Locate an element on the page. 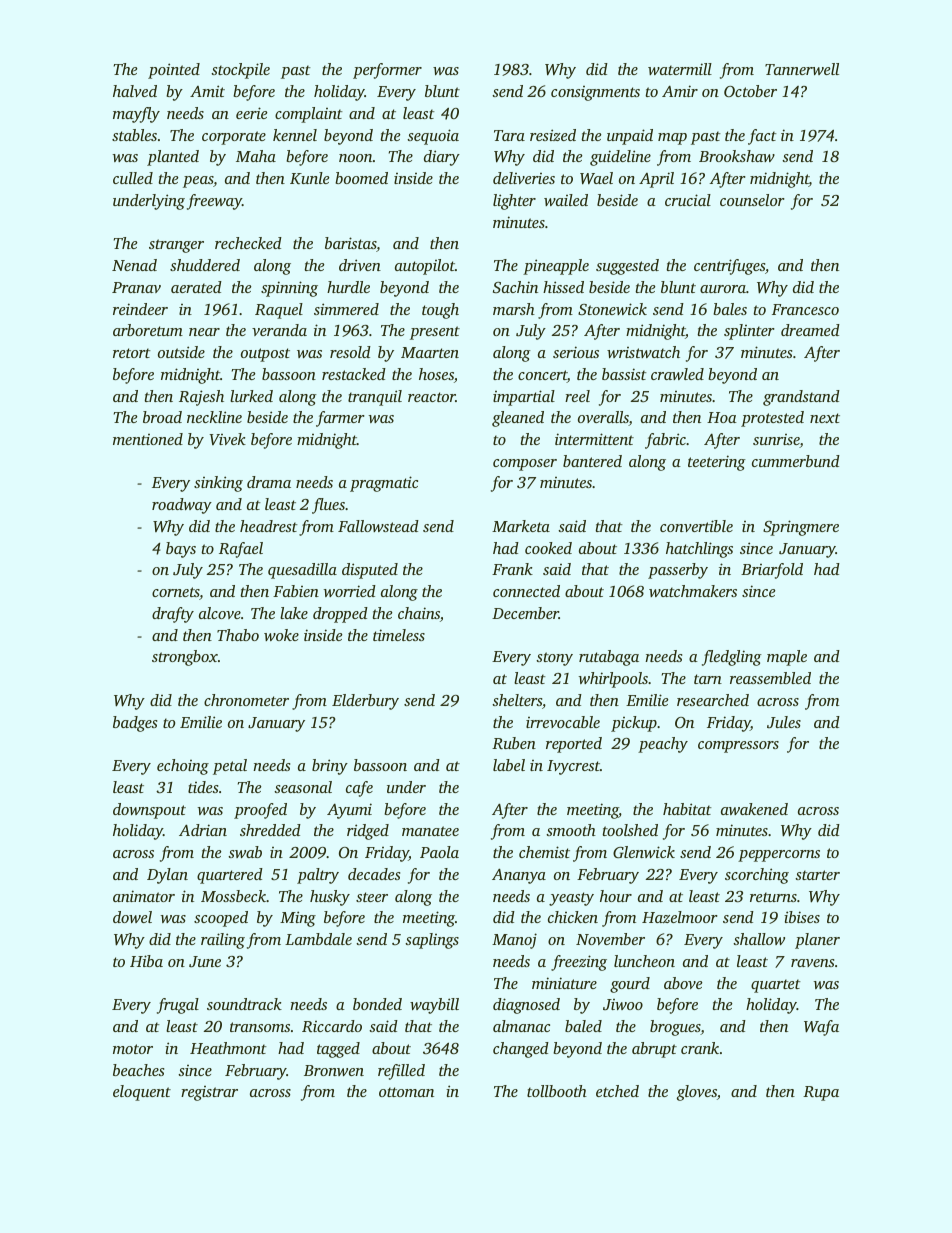 This document has width=952, height=1233. Jules is located at coordinates (784, 722).
